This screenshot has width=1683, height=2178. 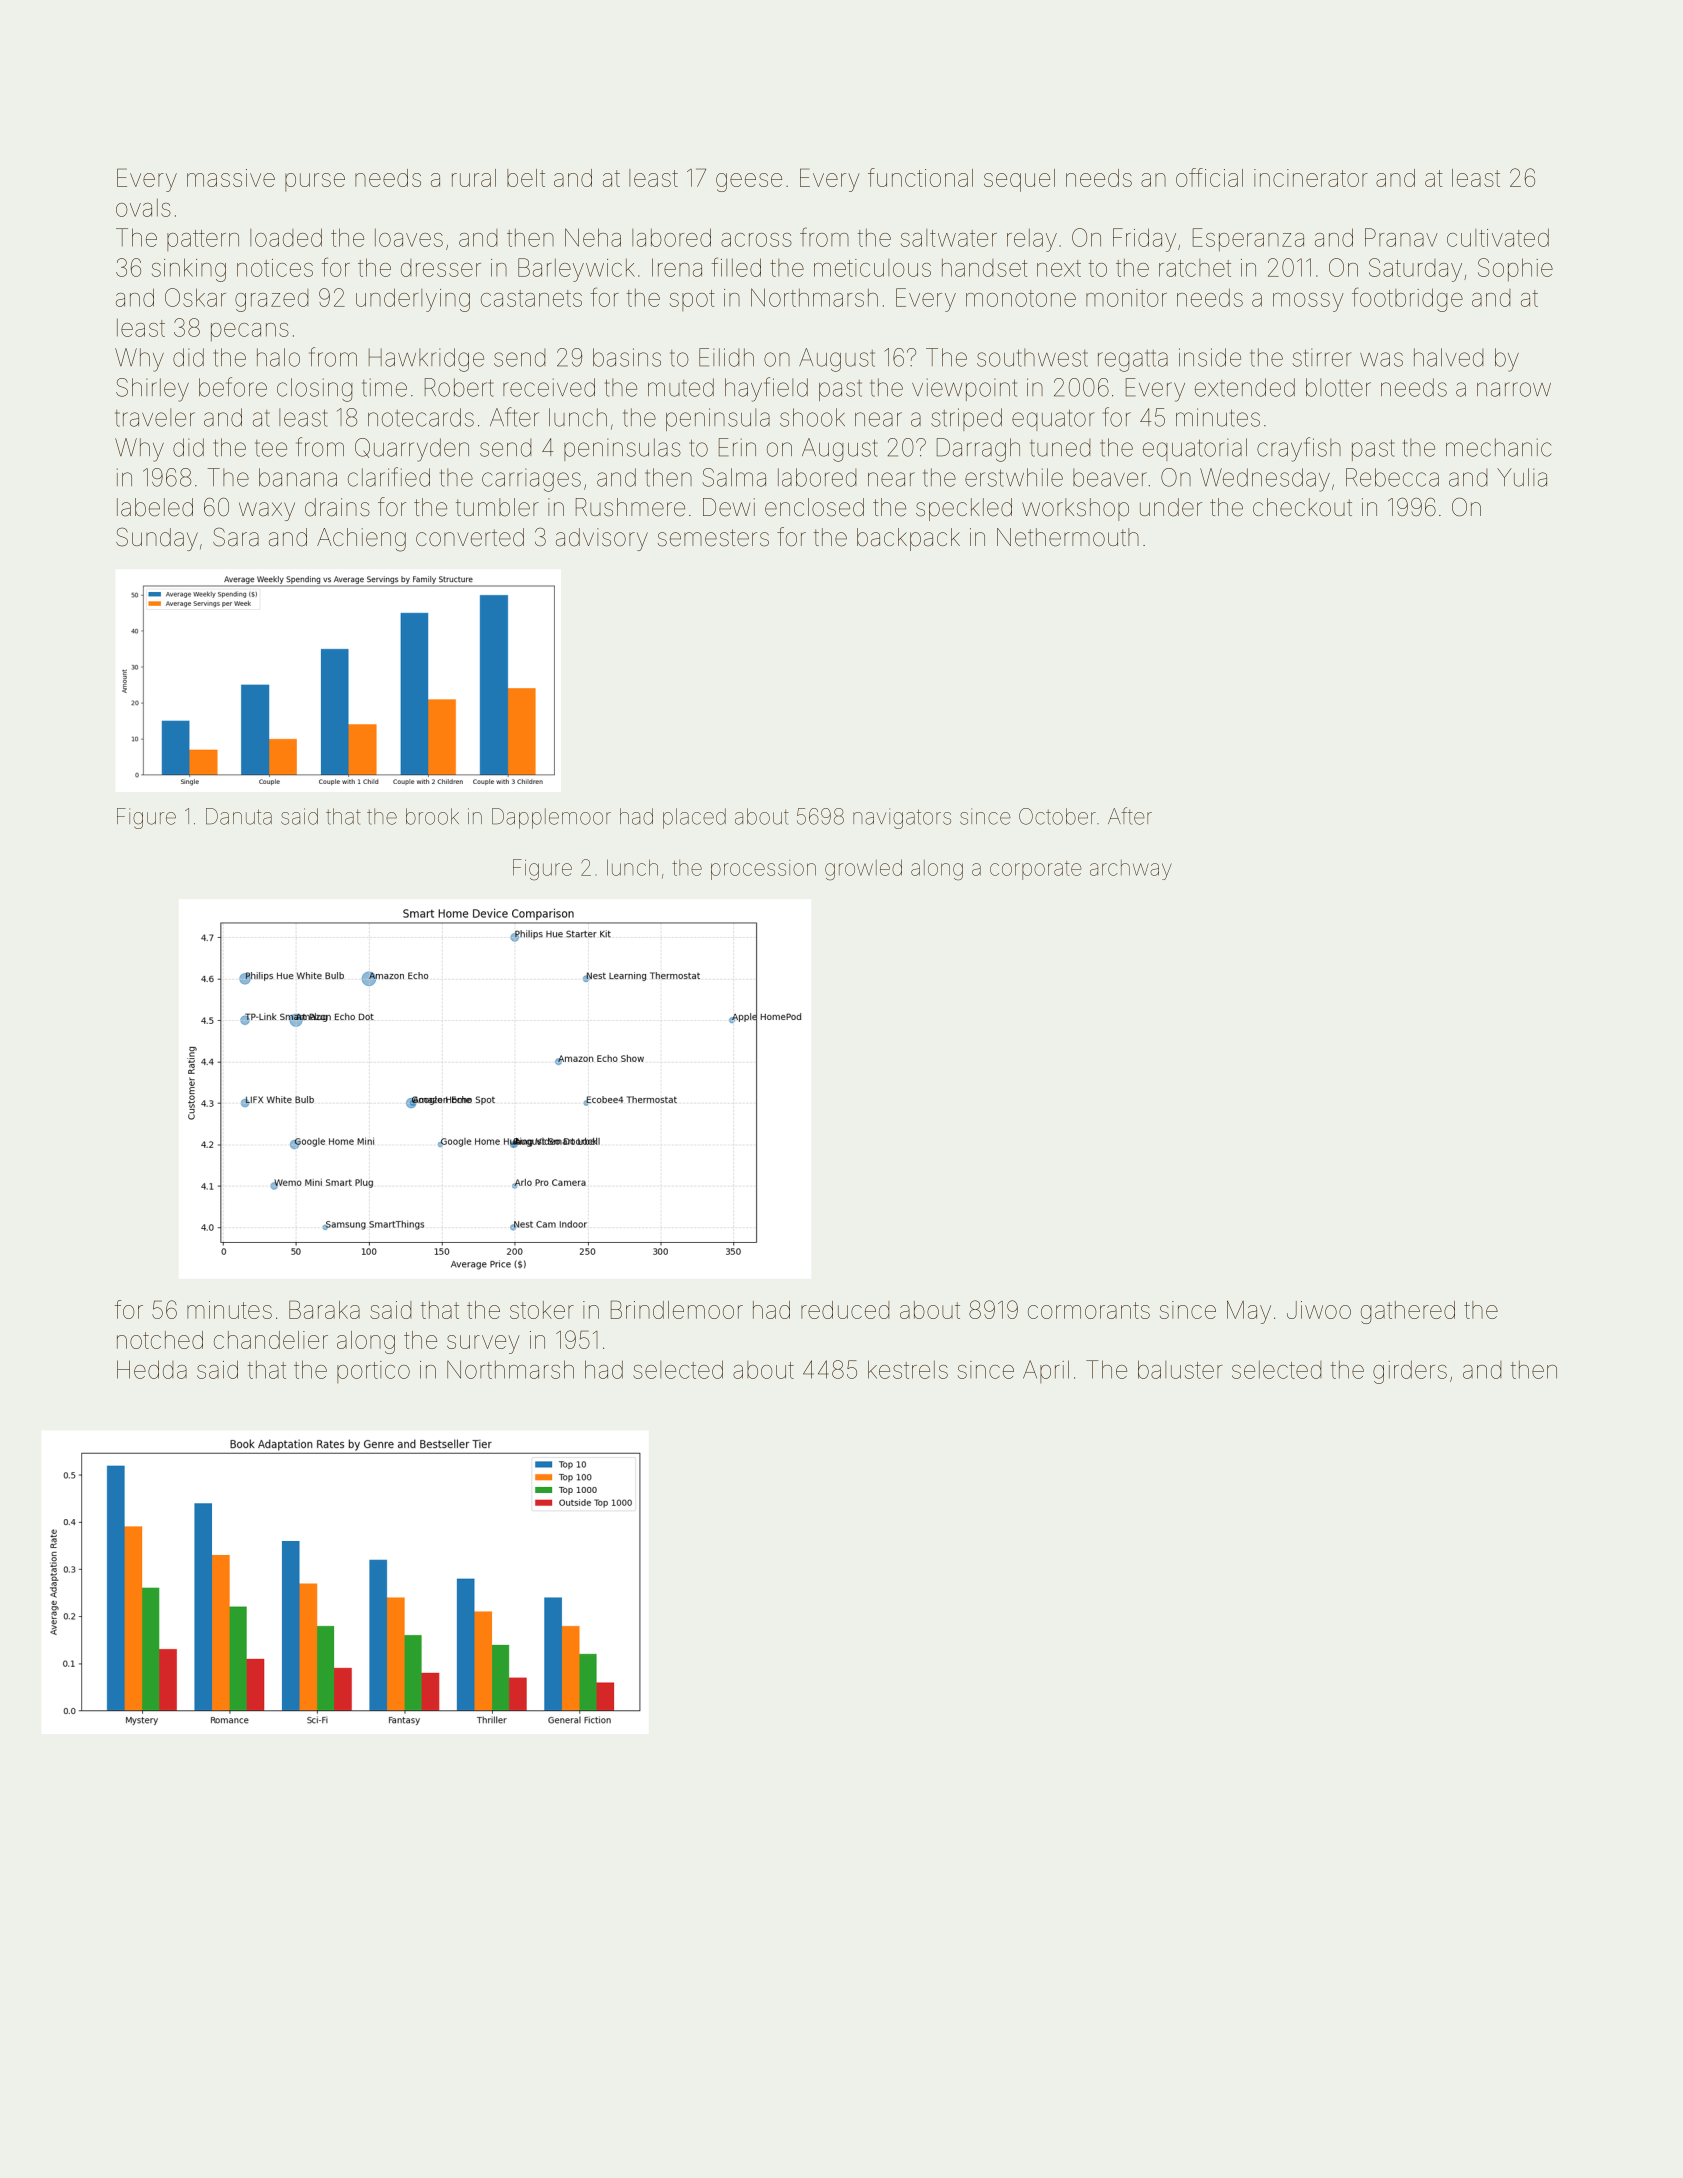 I want to click on cormorants, so click(x=1089, y=1310).
